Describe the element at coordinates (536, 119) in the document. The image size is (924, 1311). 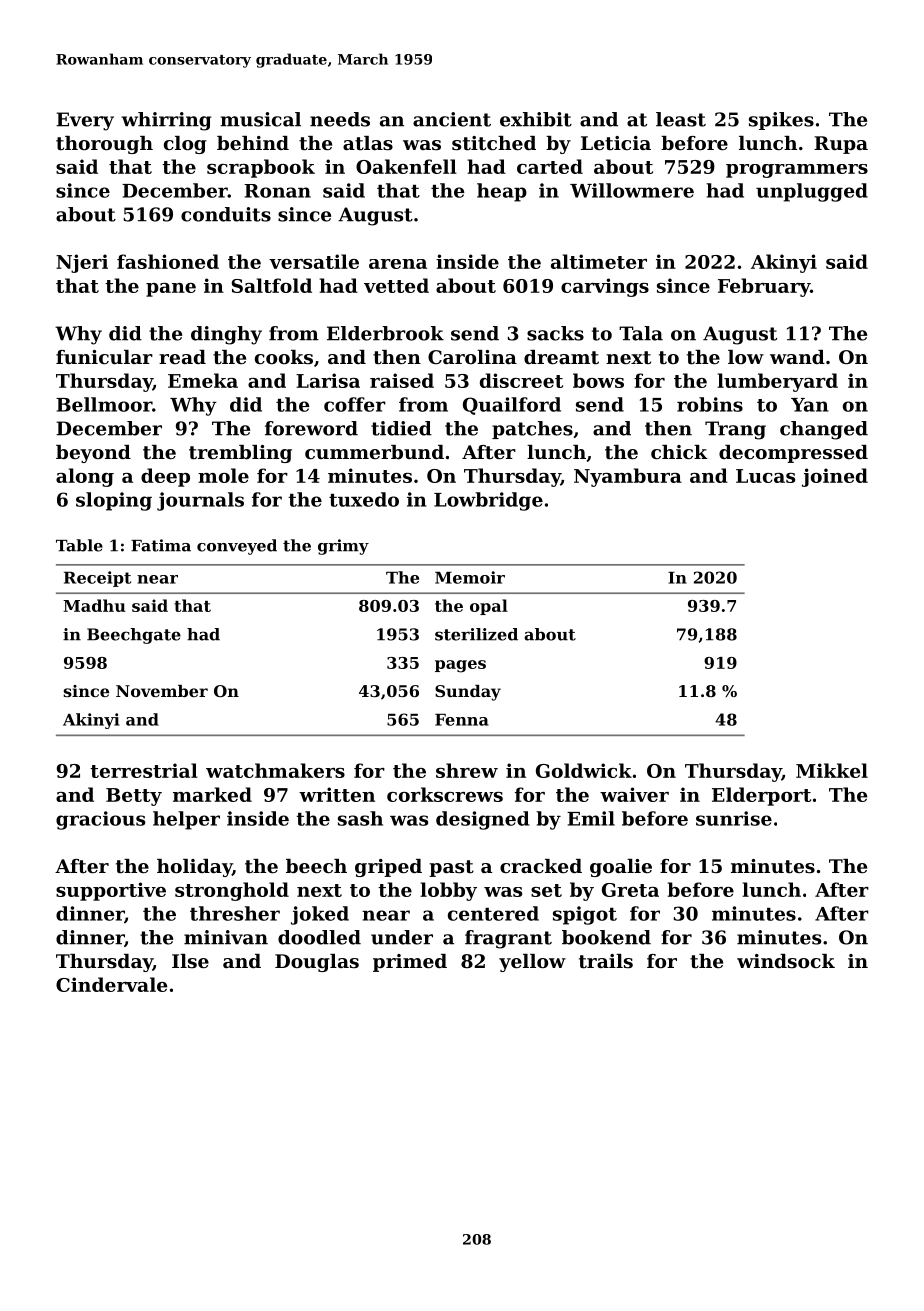
I see `exhibit` at that location.
